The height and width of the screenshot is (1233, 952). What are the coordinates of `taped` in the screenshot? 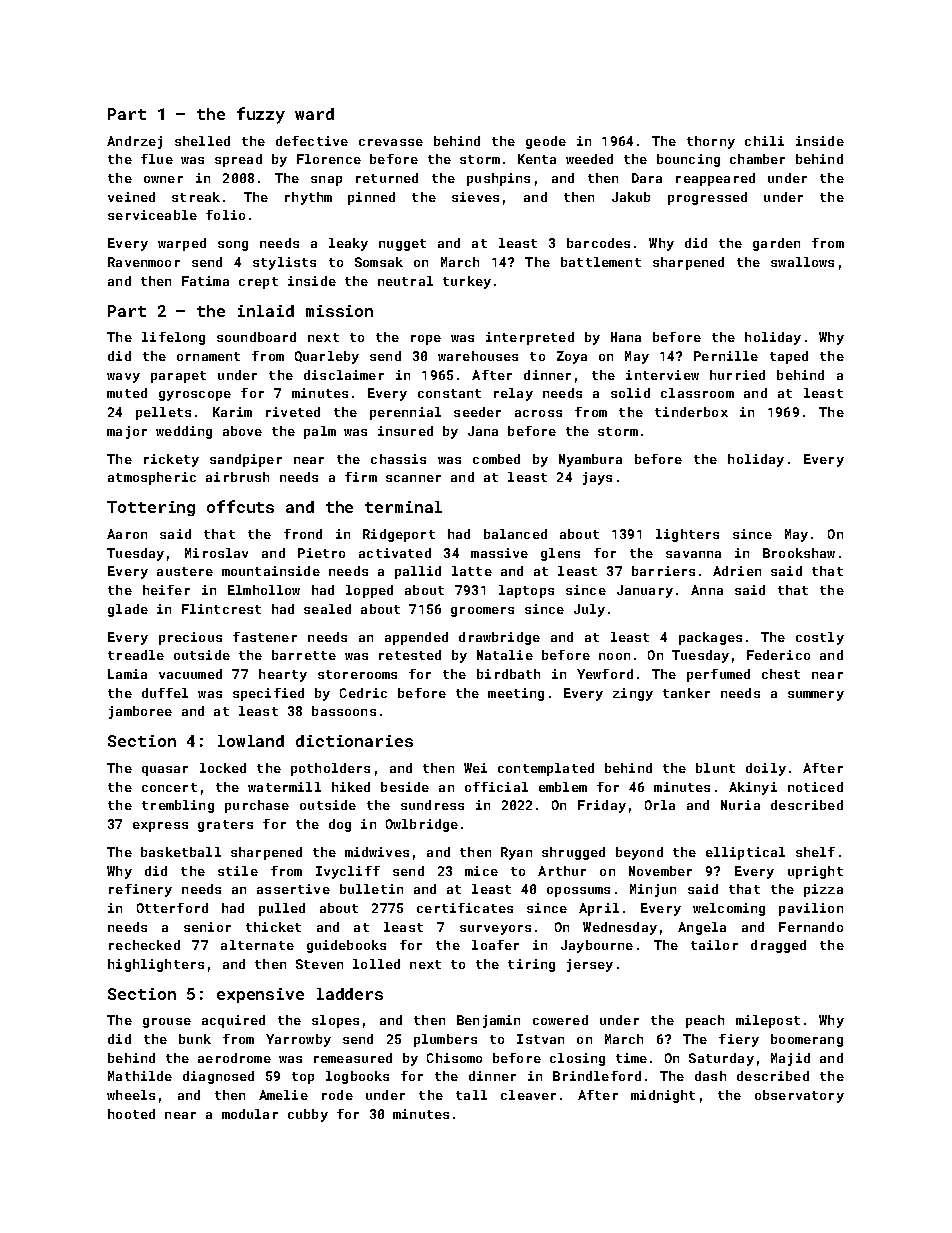 It's located at (789, 357).
